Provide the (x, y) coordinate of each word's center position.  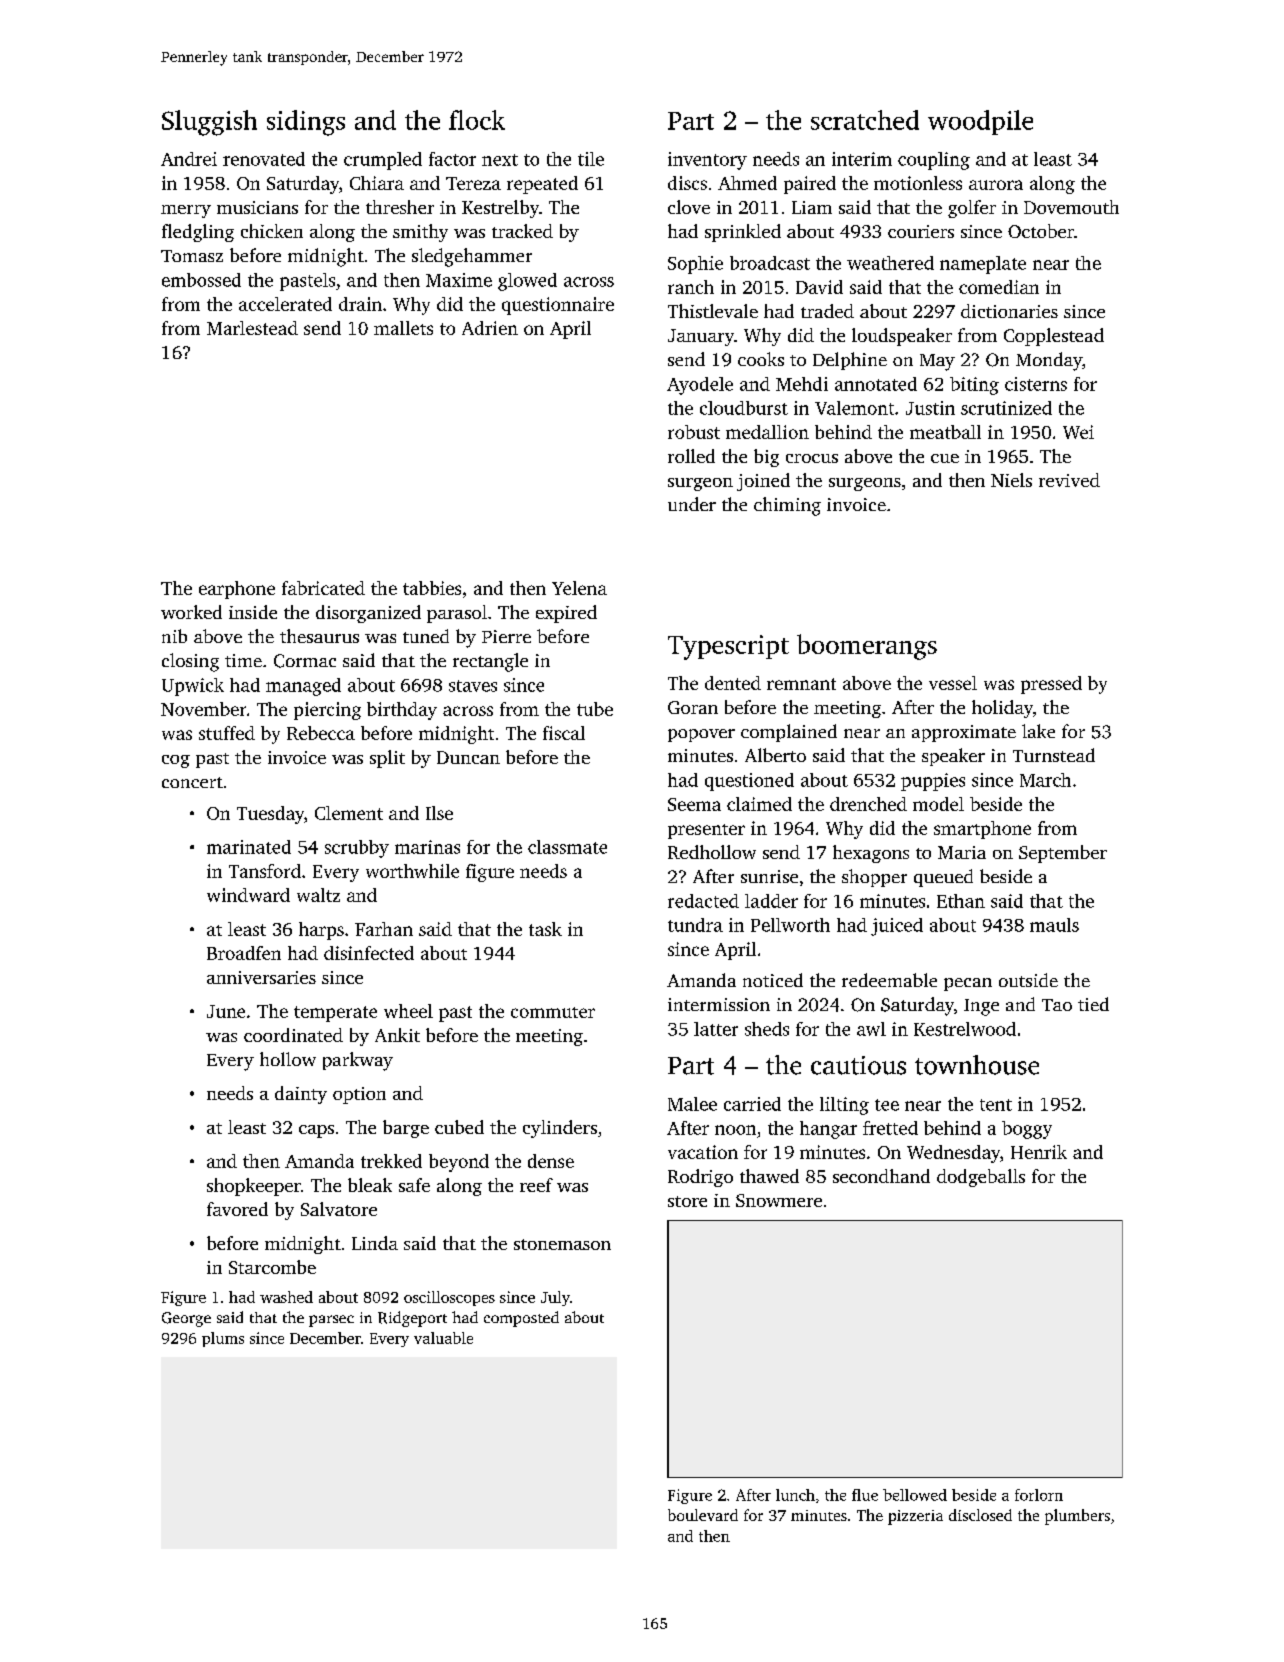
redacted (703, 901)
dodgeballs (981, 1178)
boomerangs (867, 647)
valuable (443, 1338)
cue (945, 458)
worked (191, 612)
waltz (318, 895)
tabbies (432, 588)
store (687, 1201)
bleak (370, 1185)
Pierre (506, 636)
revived (1069, 480)
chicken (272, 231)
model (938, 804)
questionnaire (558, 306)
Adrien (490, 328)
